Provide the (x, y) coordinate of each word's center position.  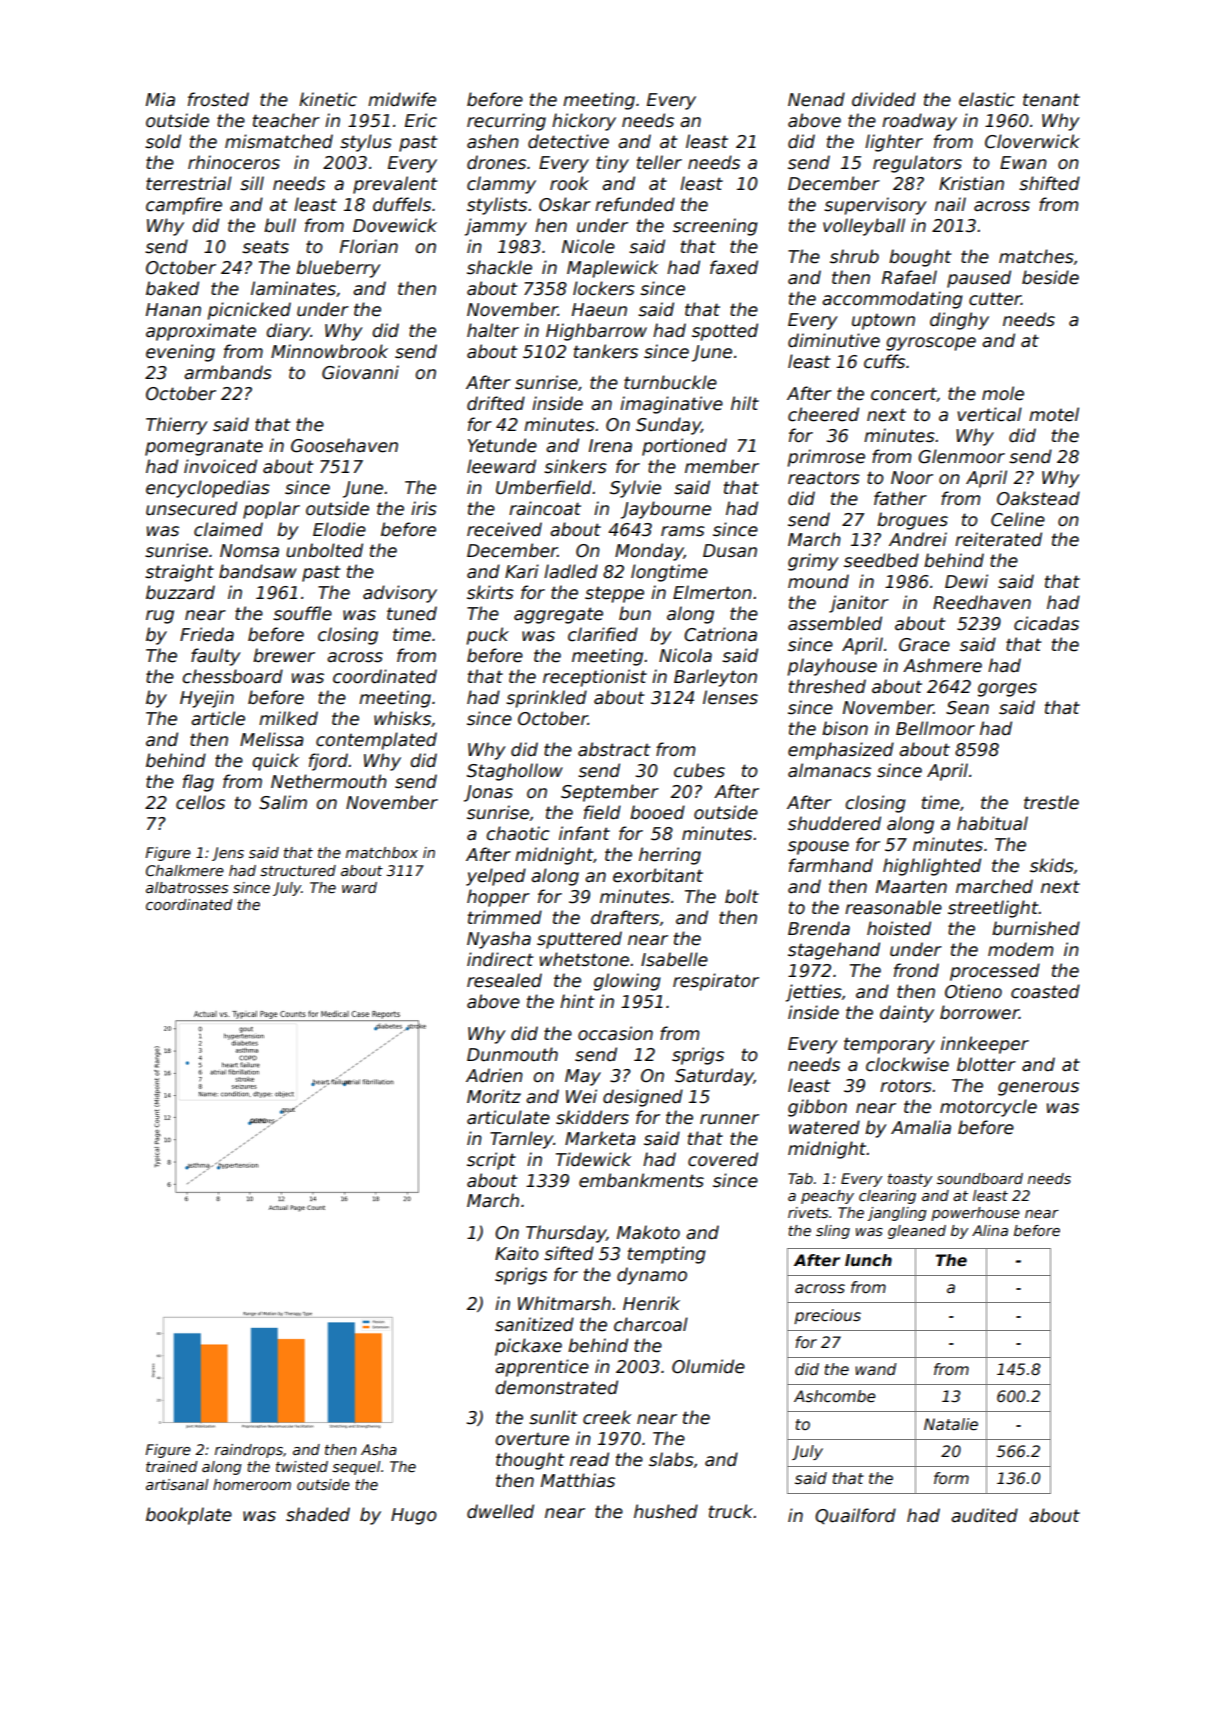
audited (984, 1515)
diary (288, 332)
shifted (1049, 183)
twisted (302, 1466)
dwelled (500, 1511)
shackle (499, 267)
